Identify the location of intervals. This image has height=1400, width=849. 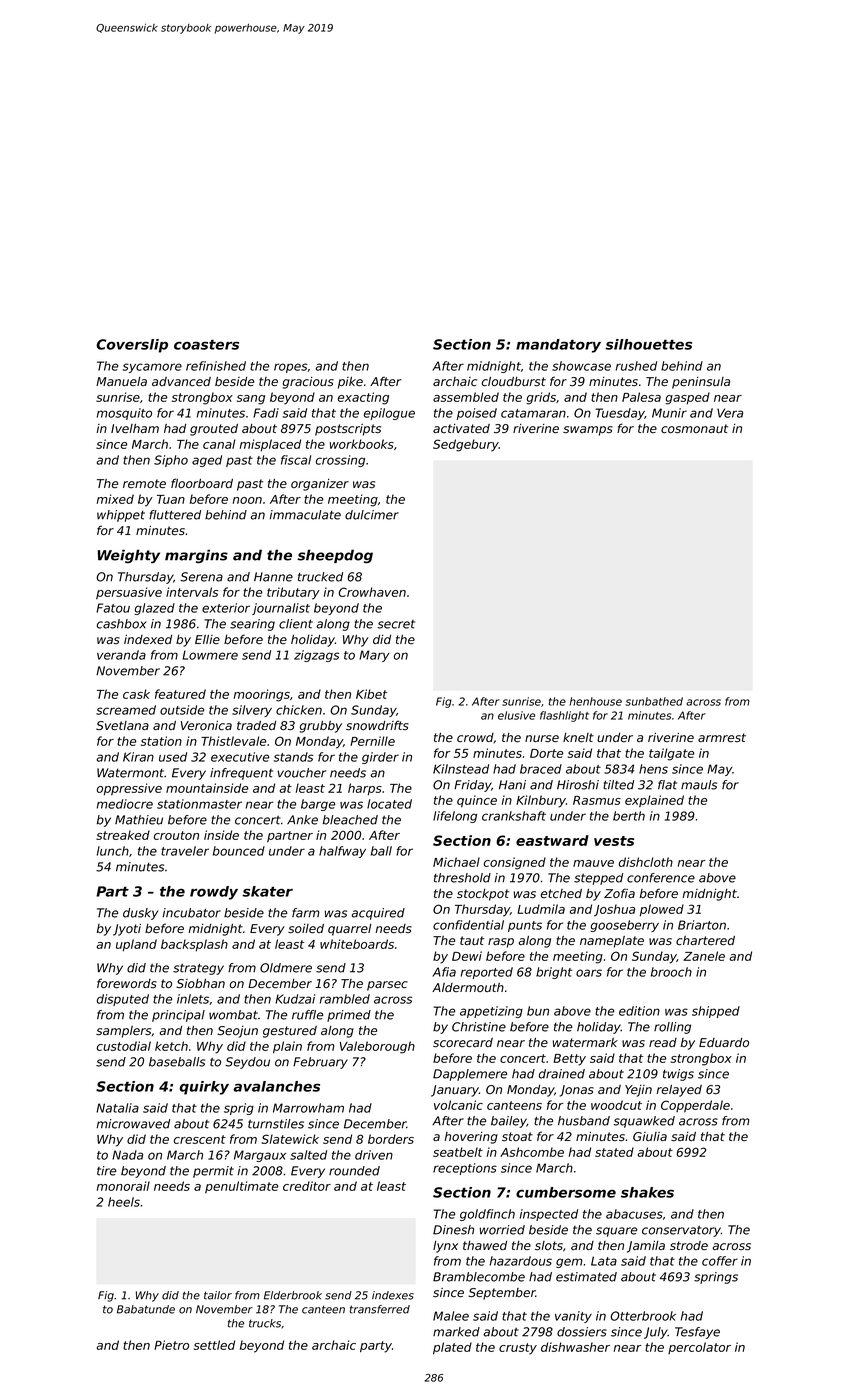
(192, 592).
